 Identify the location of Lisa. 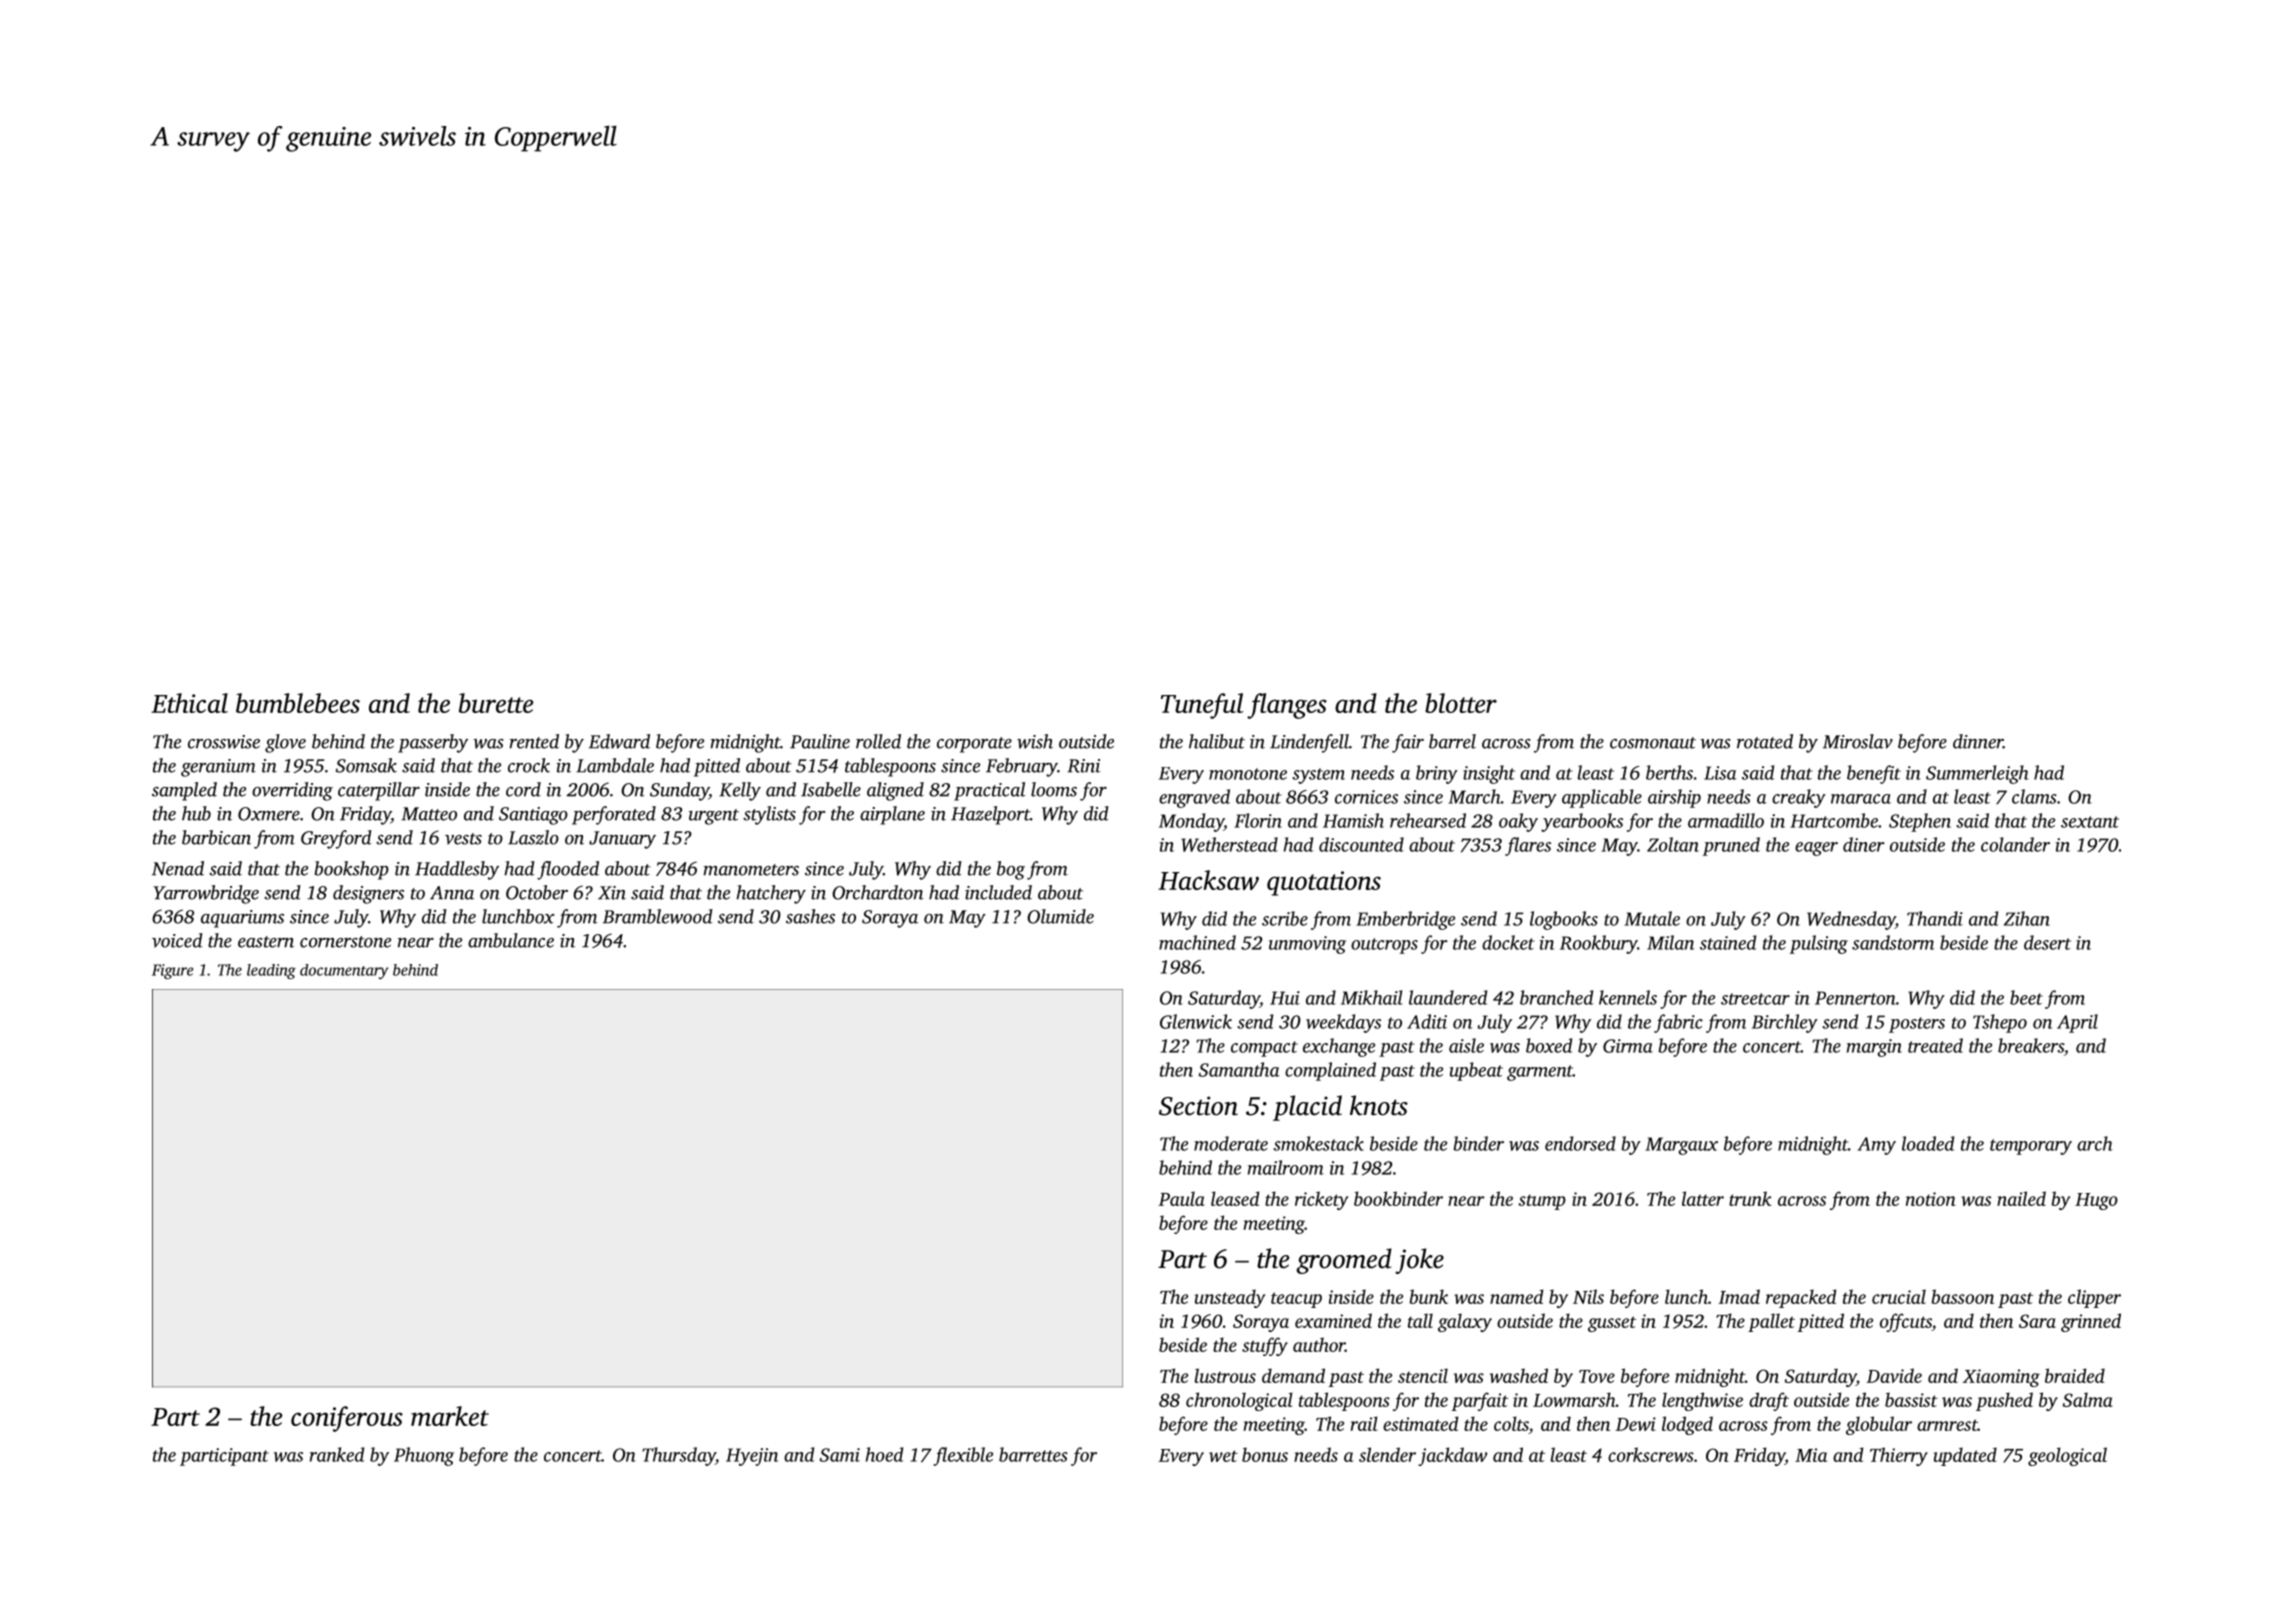
(1720, 773).
